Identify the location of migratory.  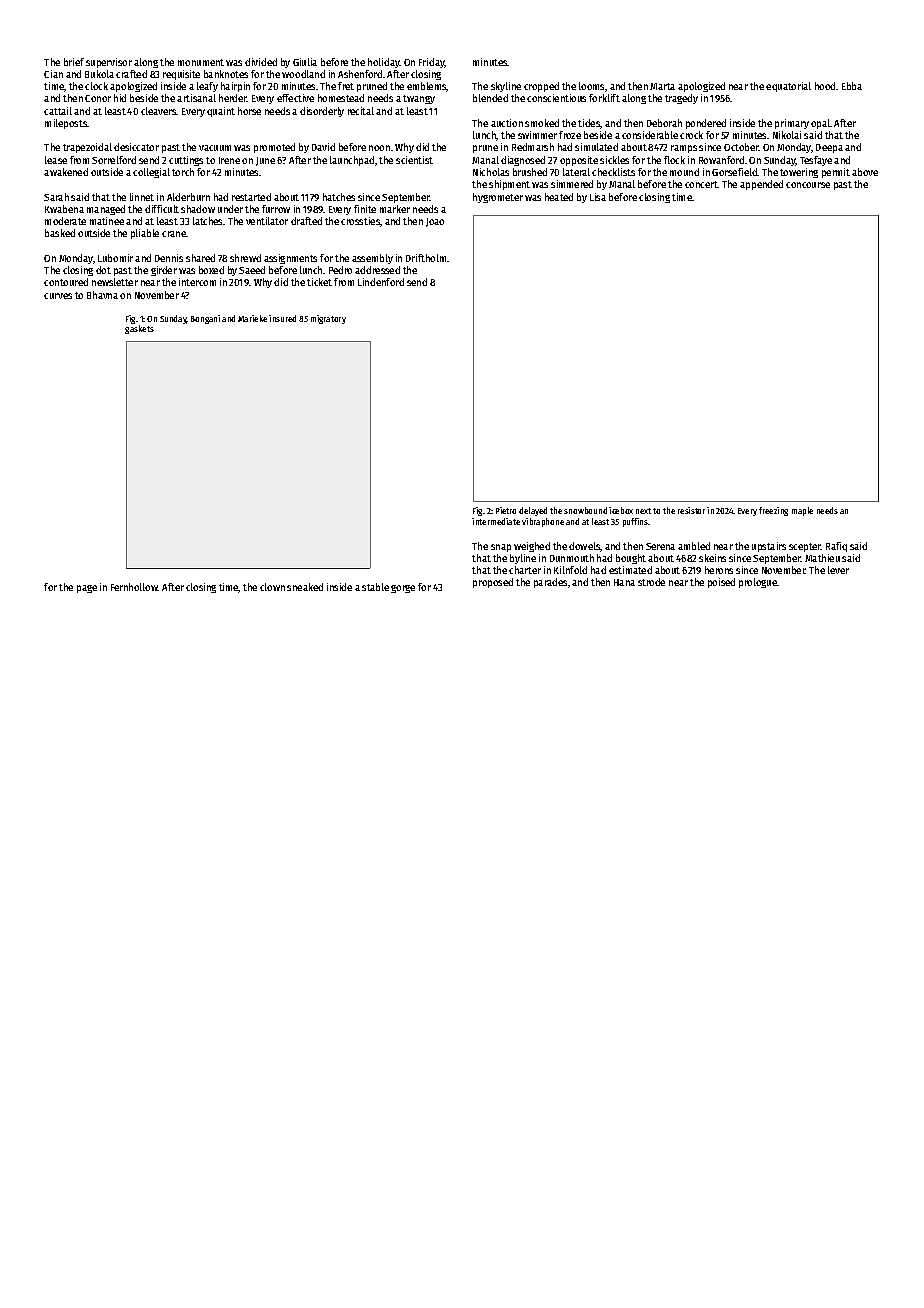
(328, 319).
